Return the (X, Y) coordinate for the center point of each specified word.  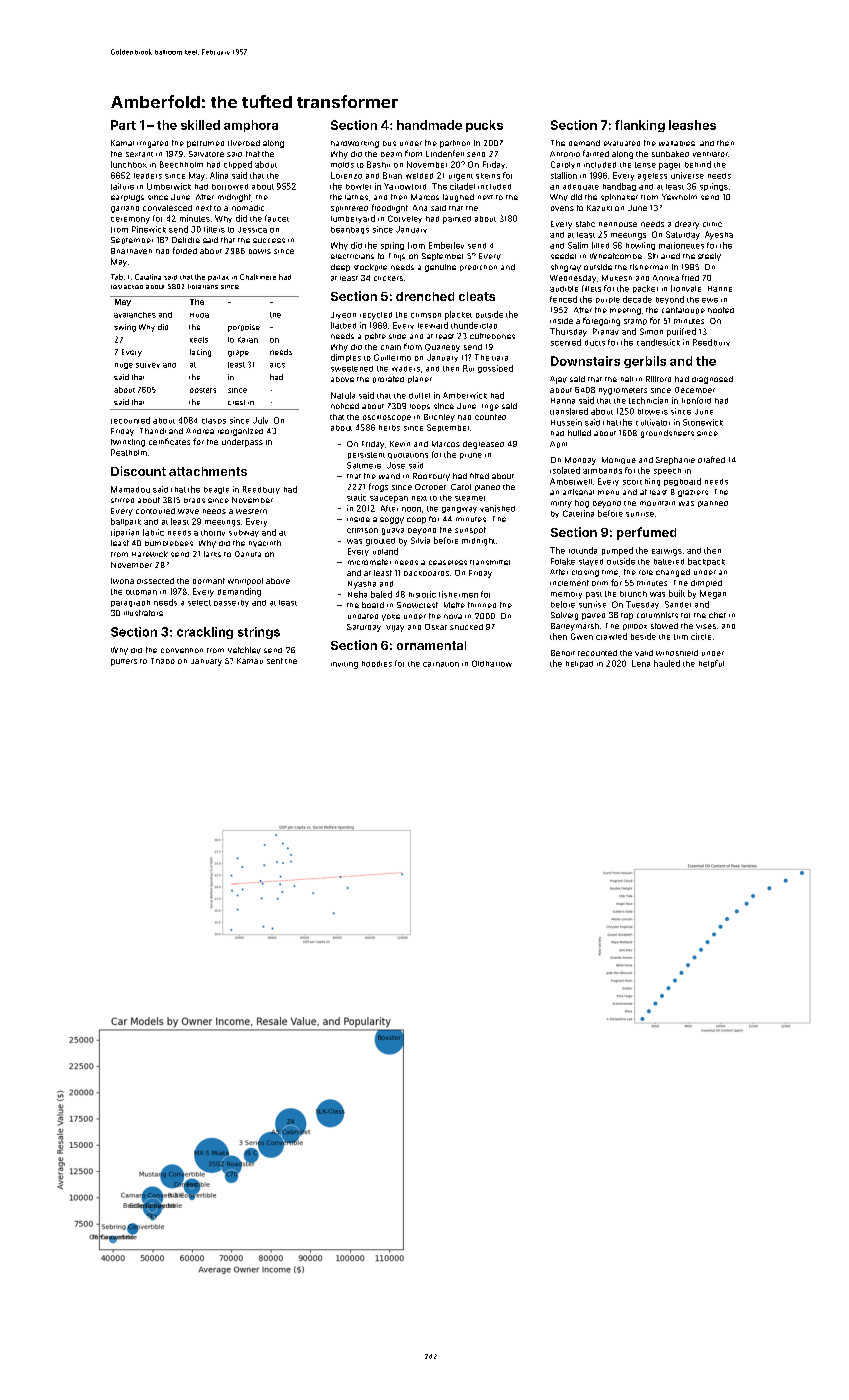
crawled (611, 636)
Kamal (122, 143)
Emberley (446, 245)
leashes (692, 125)
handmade (429, 125)
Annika (666, 278)
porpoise (244, 328)
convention (182, 650)
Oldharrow (492, 663)
